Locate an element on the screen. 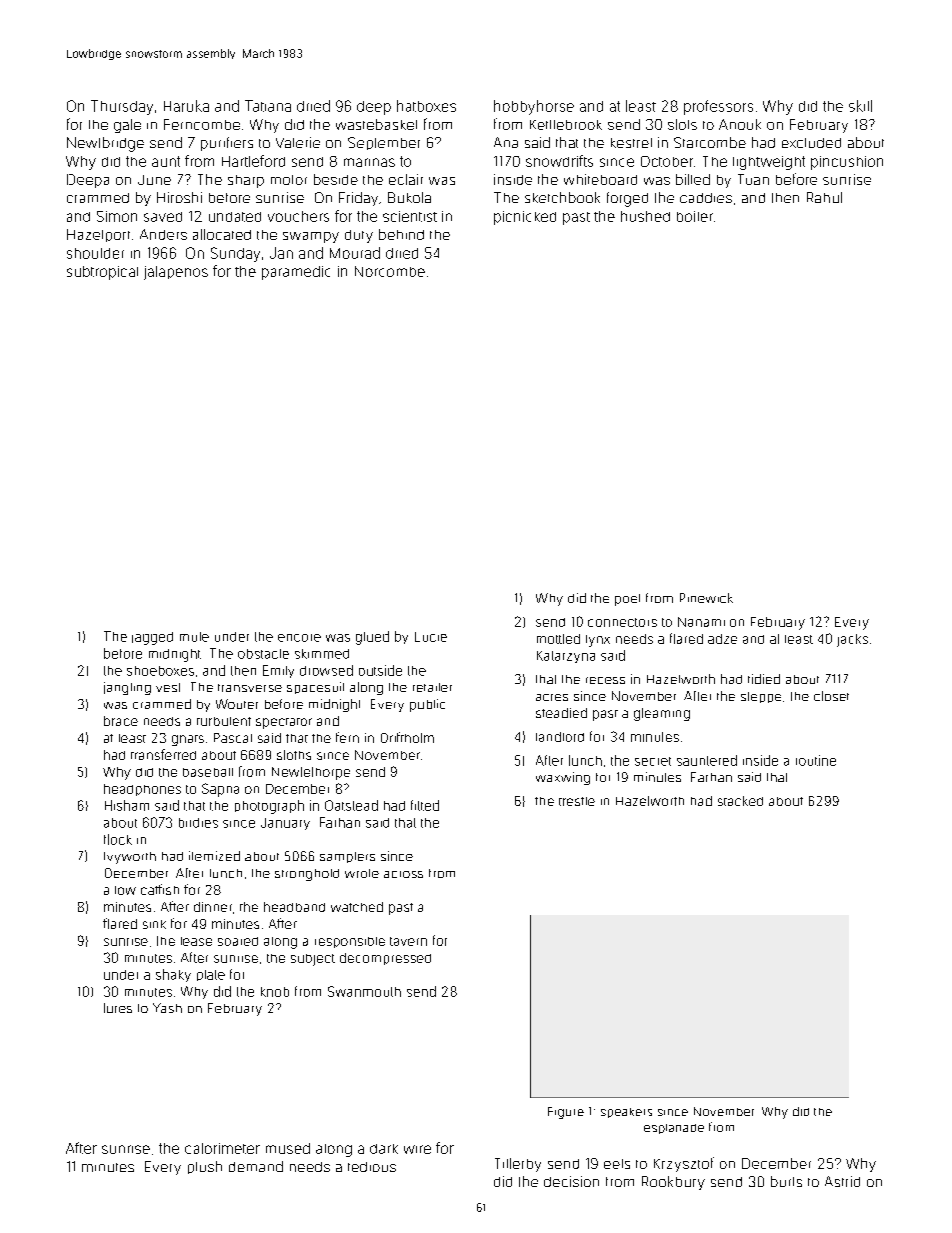  plush is located at coordinates (205, 1167).
